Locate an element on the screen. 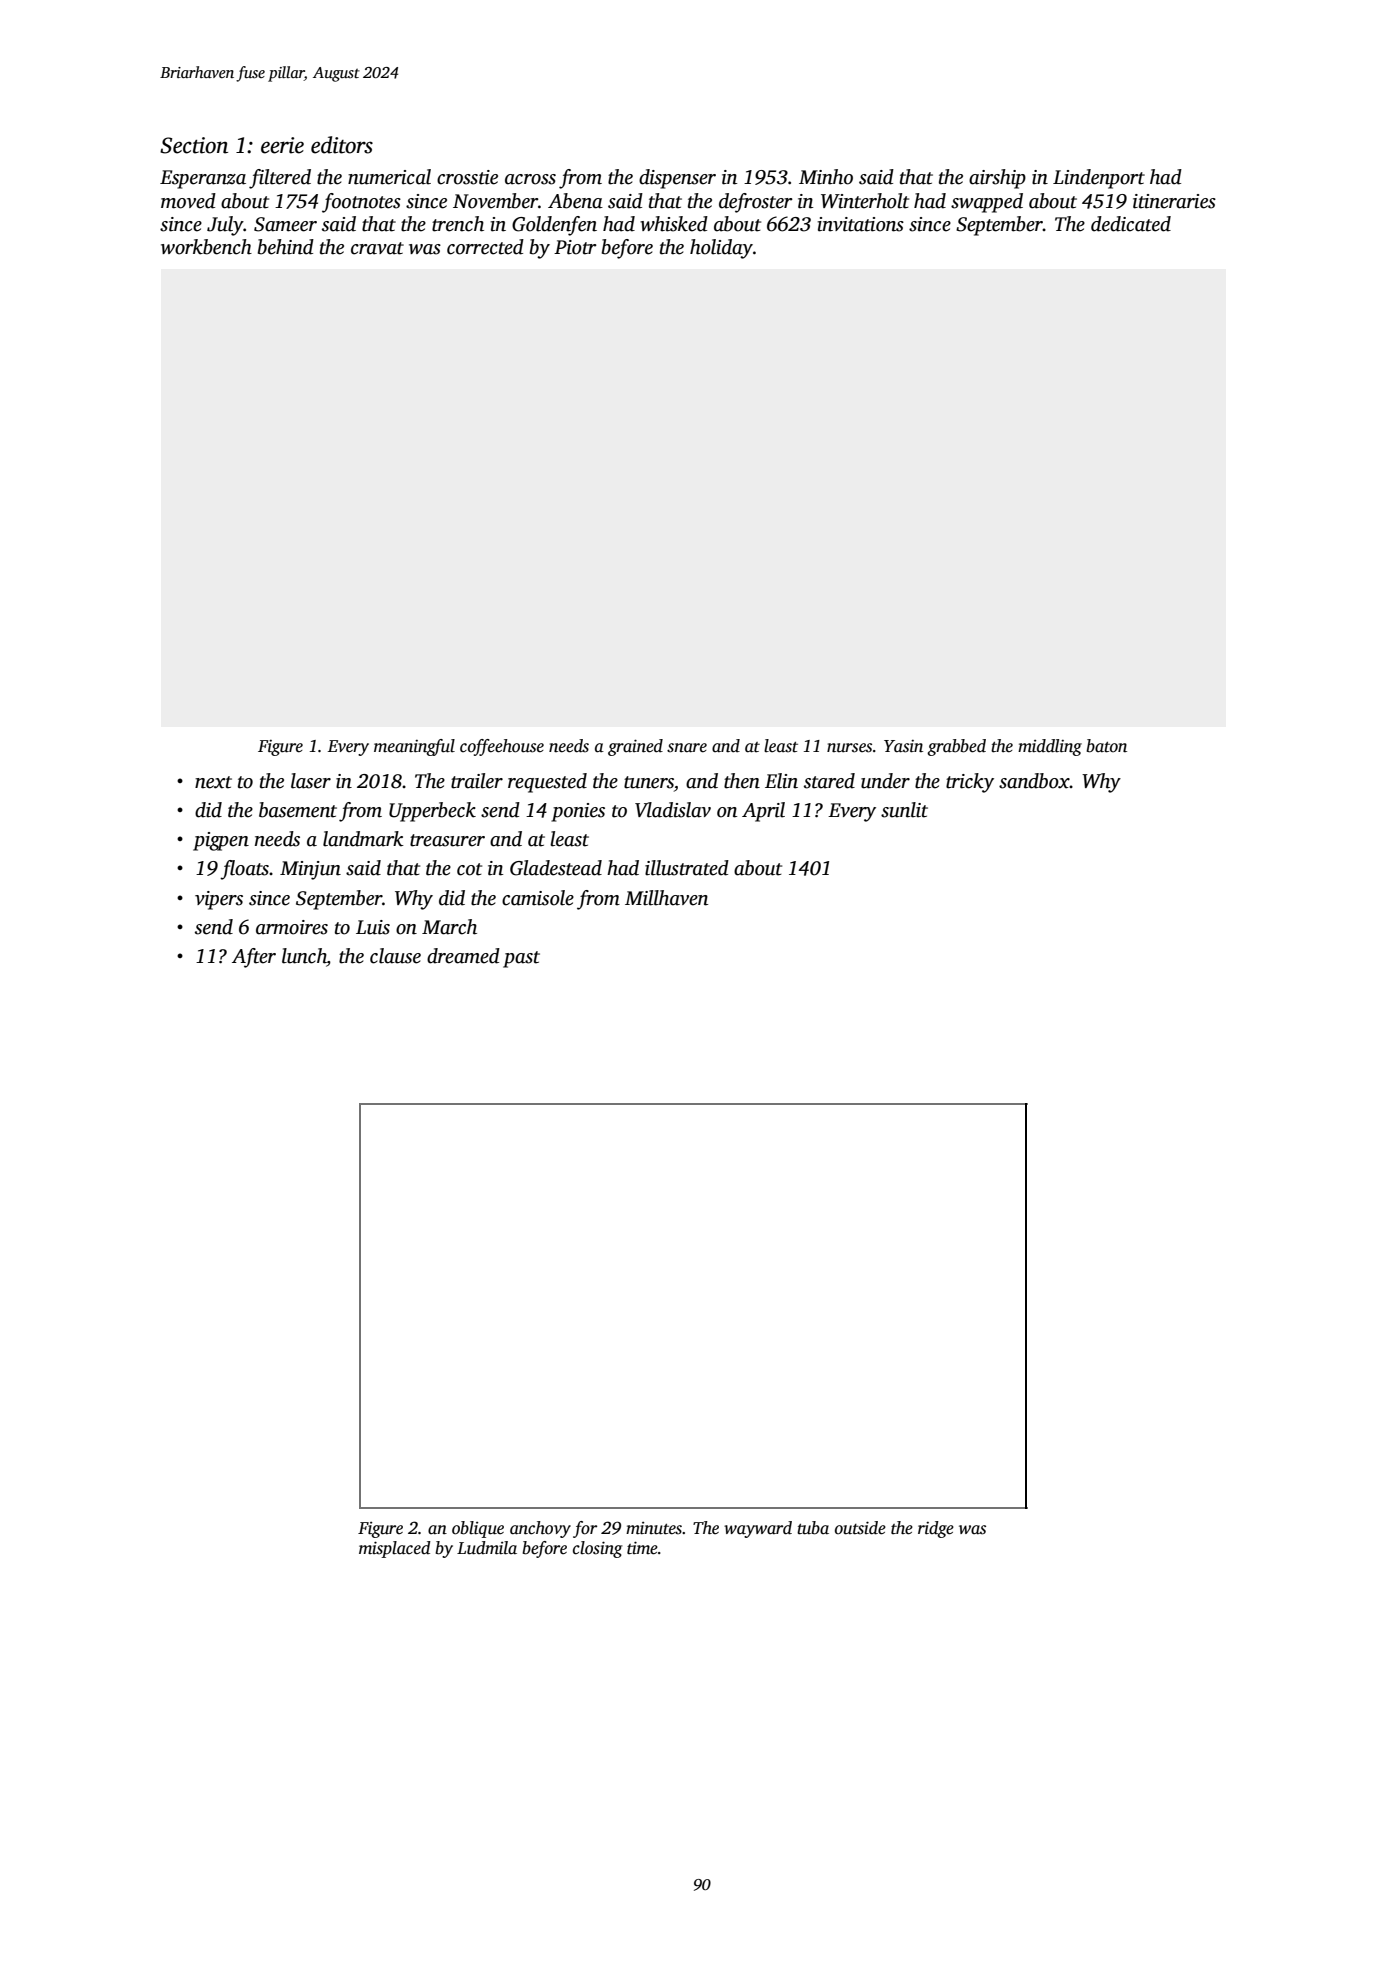 The height and width of the screenshot is (1969, 1386). misplaced is located at coordinates (395, 1549).
